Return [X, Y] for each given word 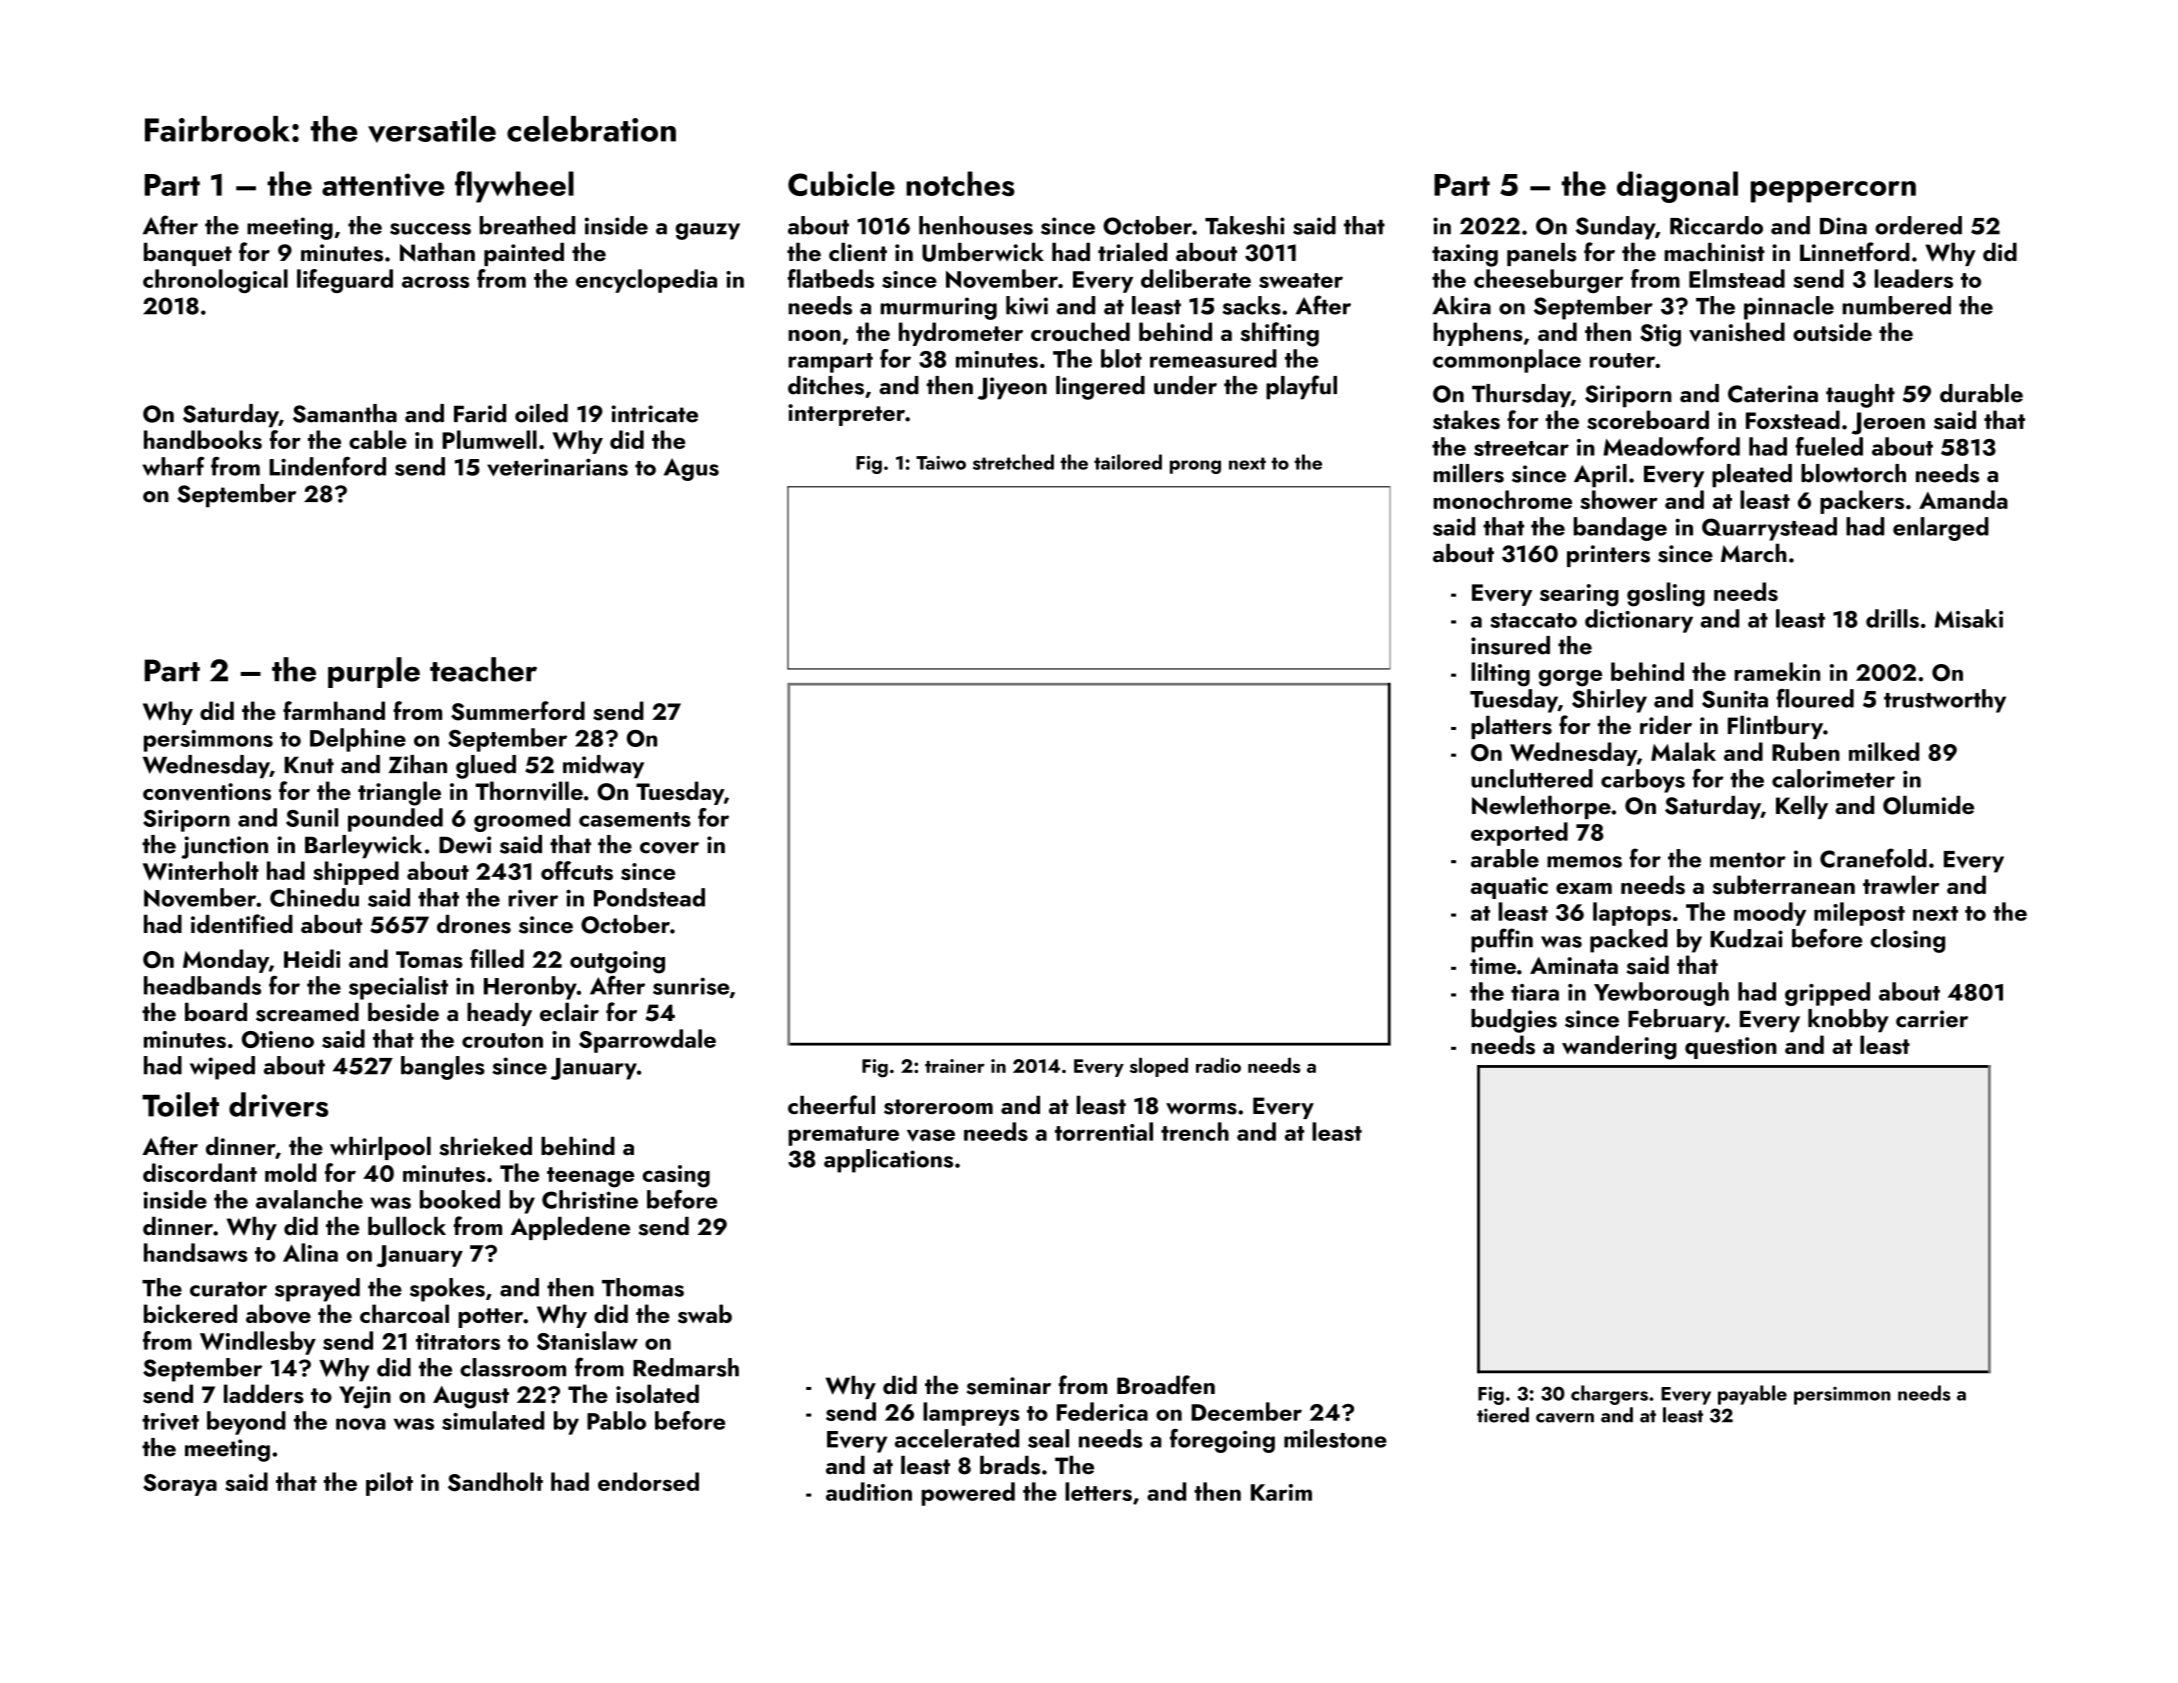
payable [1752, 1395]
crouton [502, 1040]
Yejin [365, 1397]
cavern [1565, 1418]
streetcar [1521, 448]
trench [1195, 1131]
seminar [1008, 1386]
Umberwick [983, 252]
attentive [383, 185]
